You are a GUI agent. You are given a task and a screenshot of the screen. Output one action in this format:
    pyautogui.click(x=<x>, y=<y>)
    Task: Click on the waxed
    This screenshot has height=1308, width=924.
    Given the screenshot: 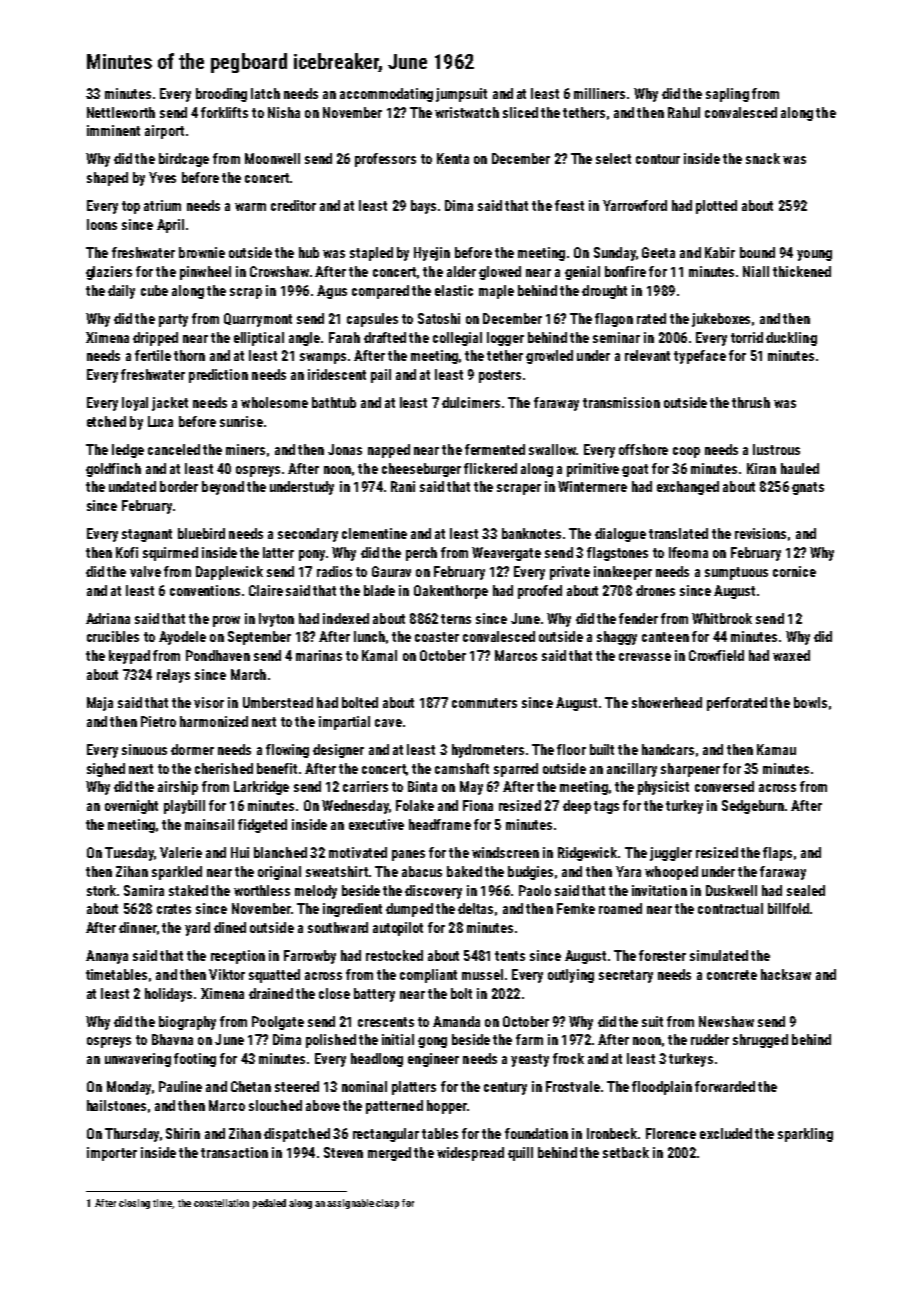 What is the action you would take?
    pyautogui.click(x=791, y=655)
